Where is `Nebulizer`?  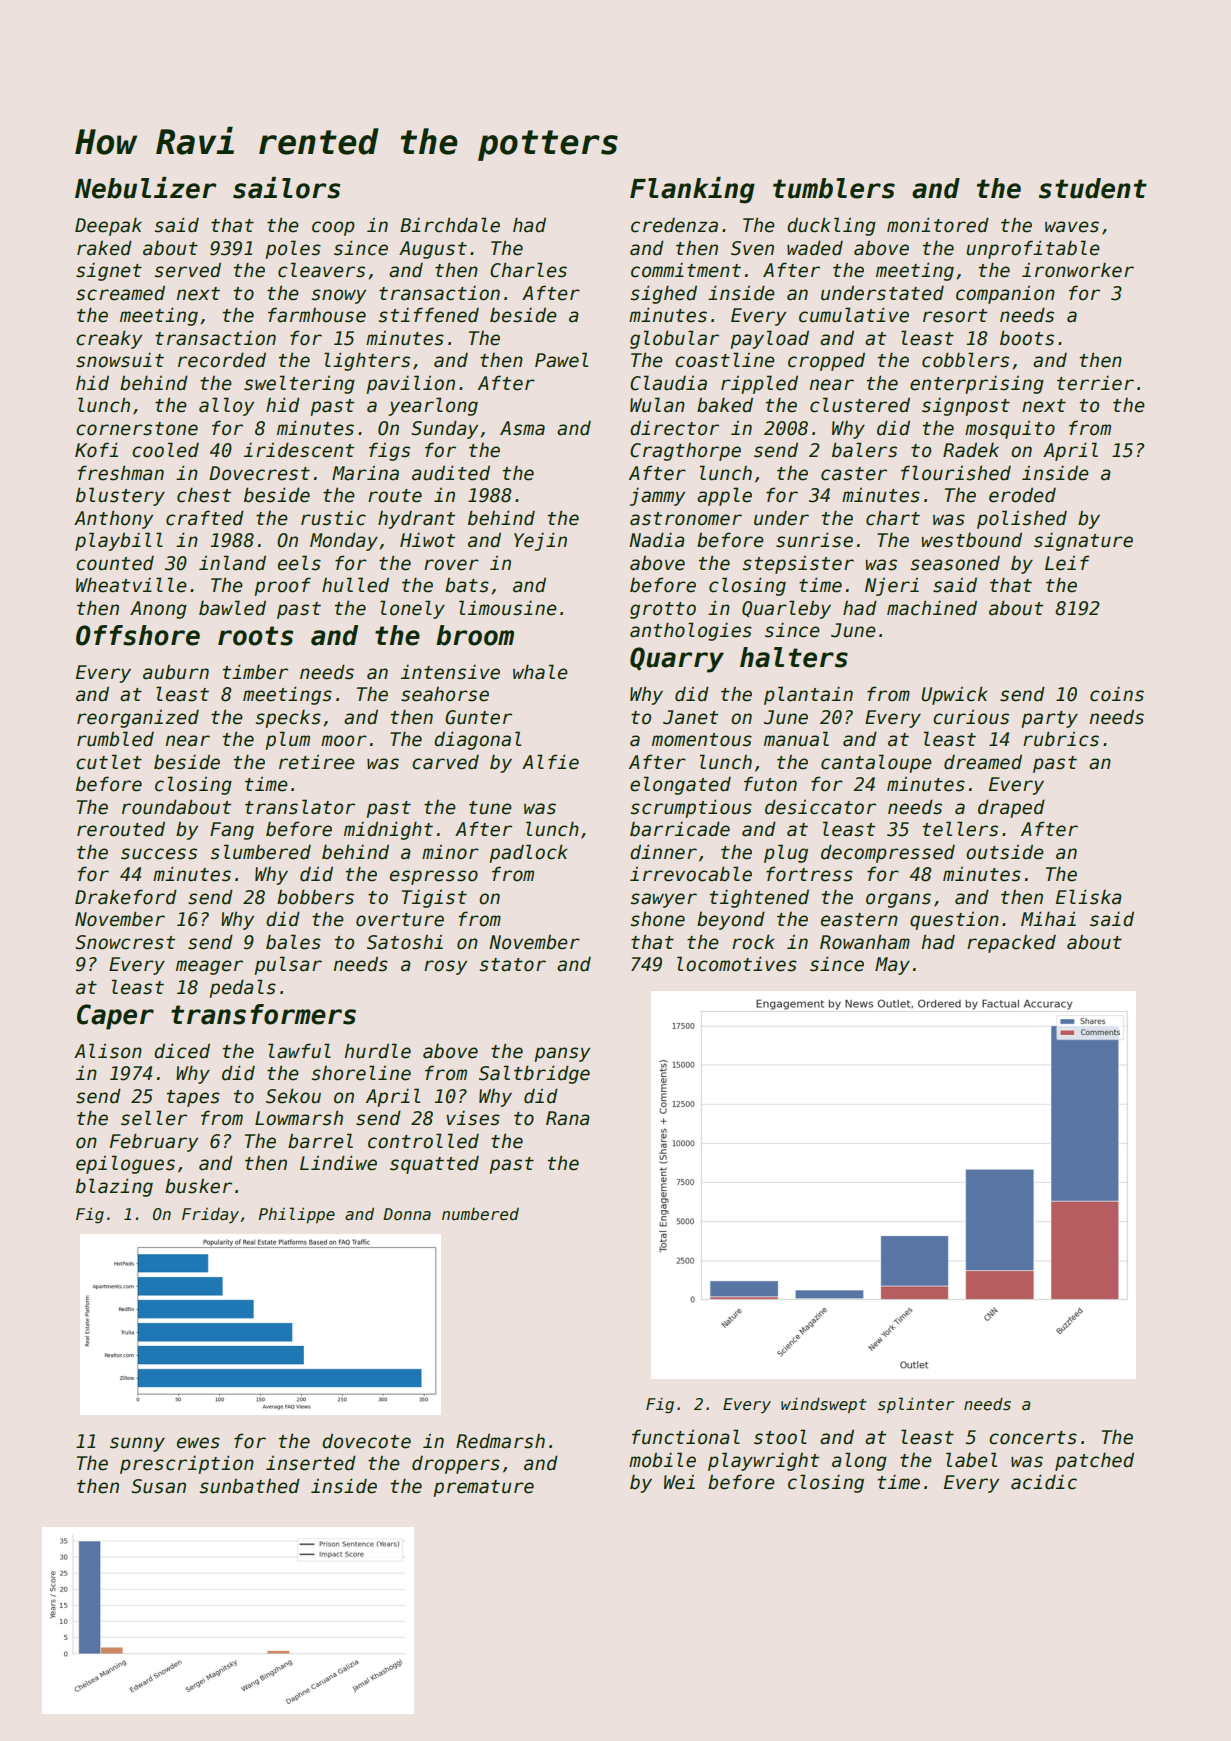 Nebulizer is located at coordinates (146, 188).
